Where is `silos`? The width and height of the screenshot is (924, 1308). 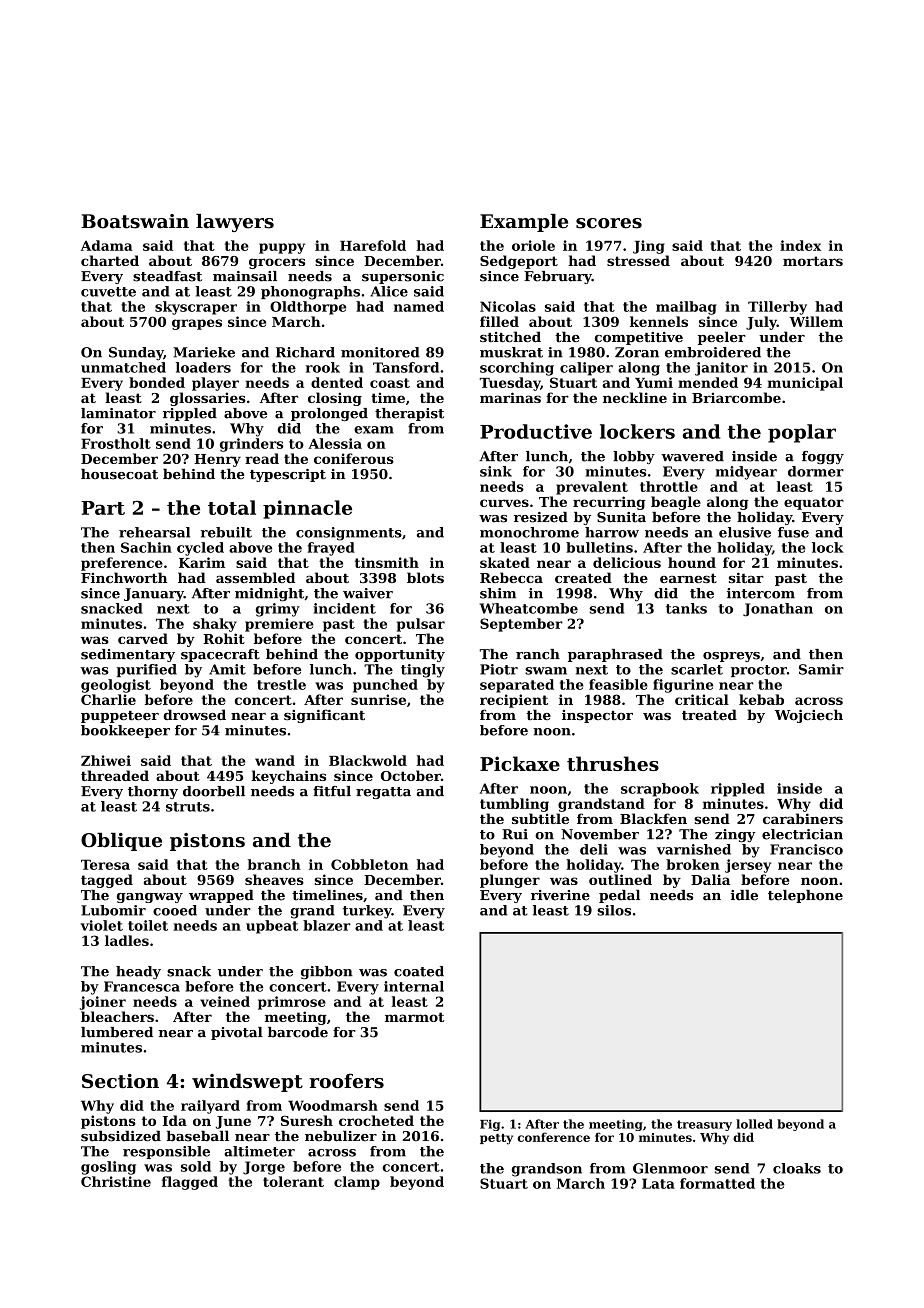
silos is located at coordinates (614, 910).
